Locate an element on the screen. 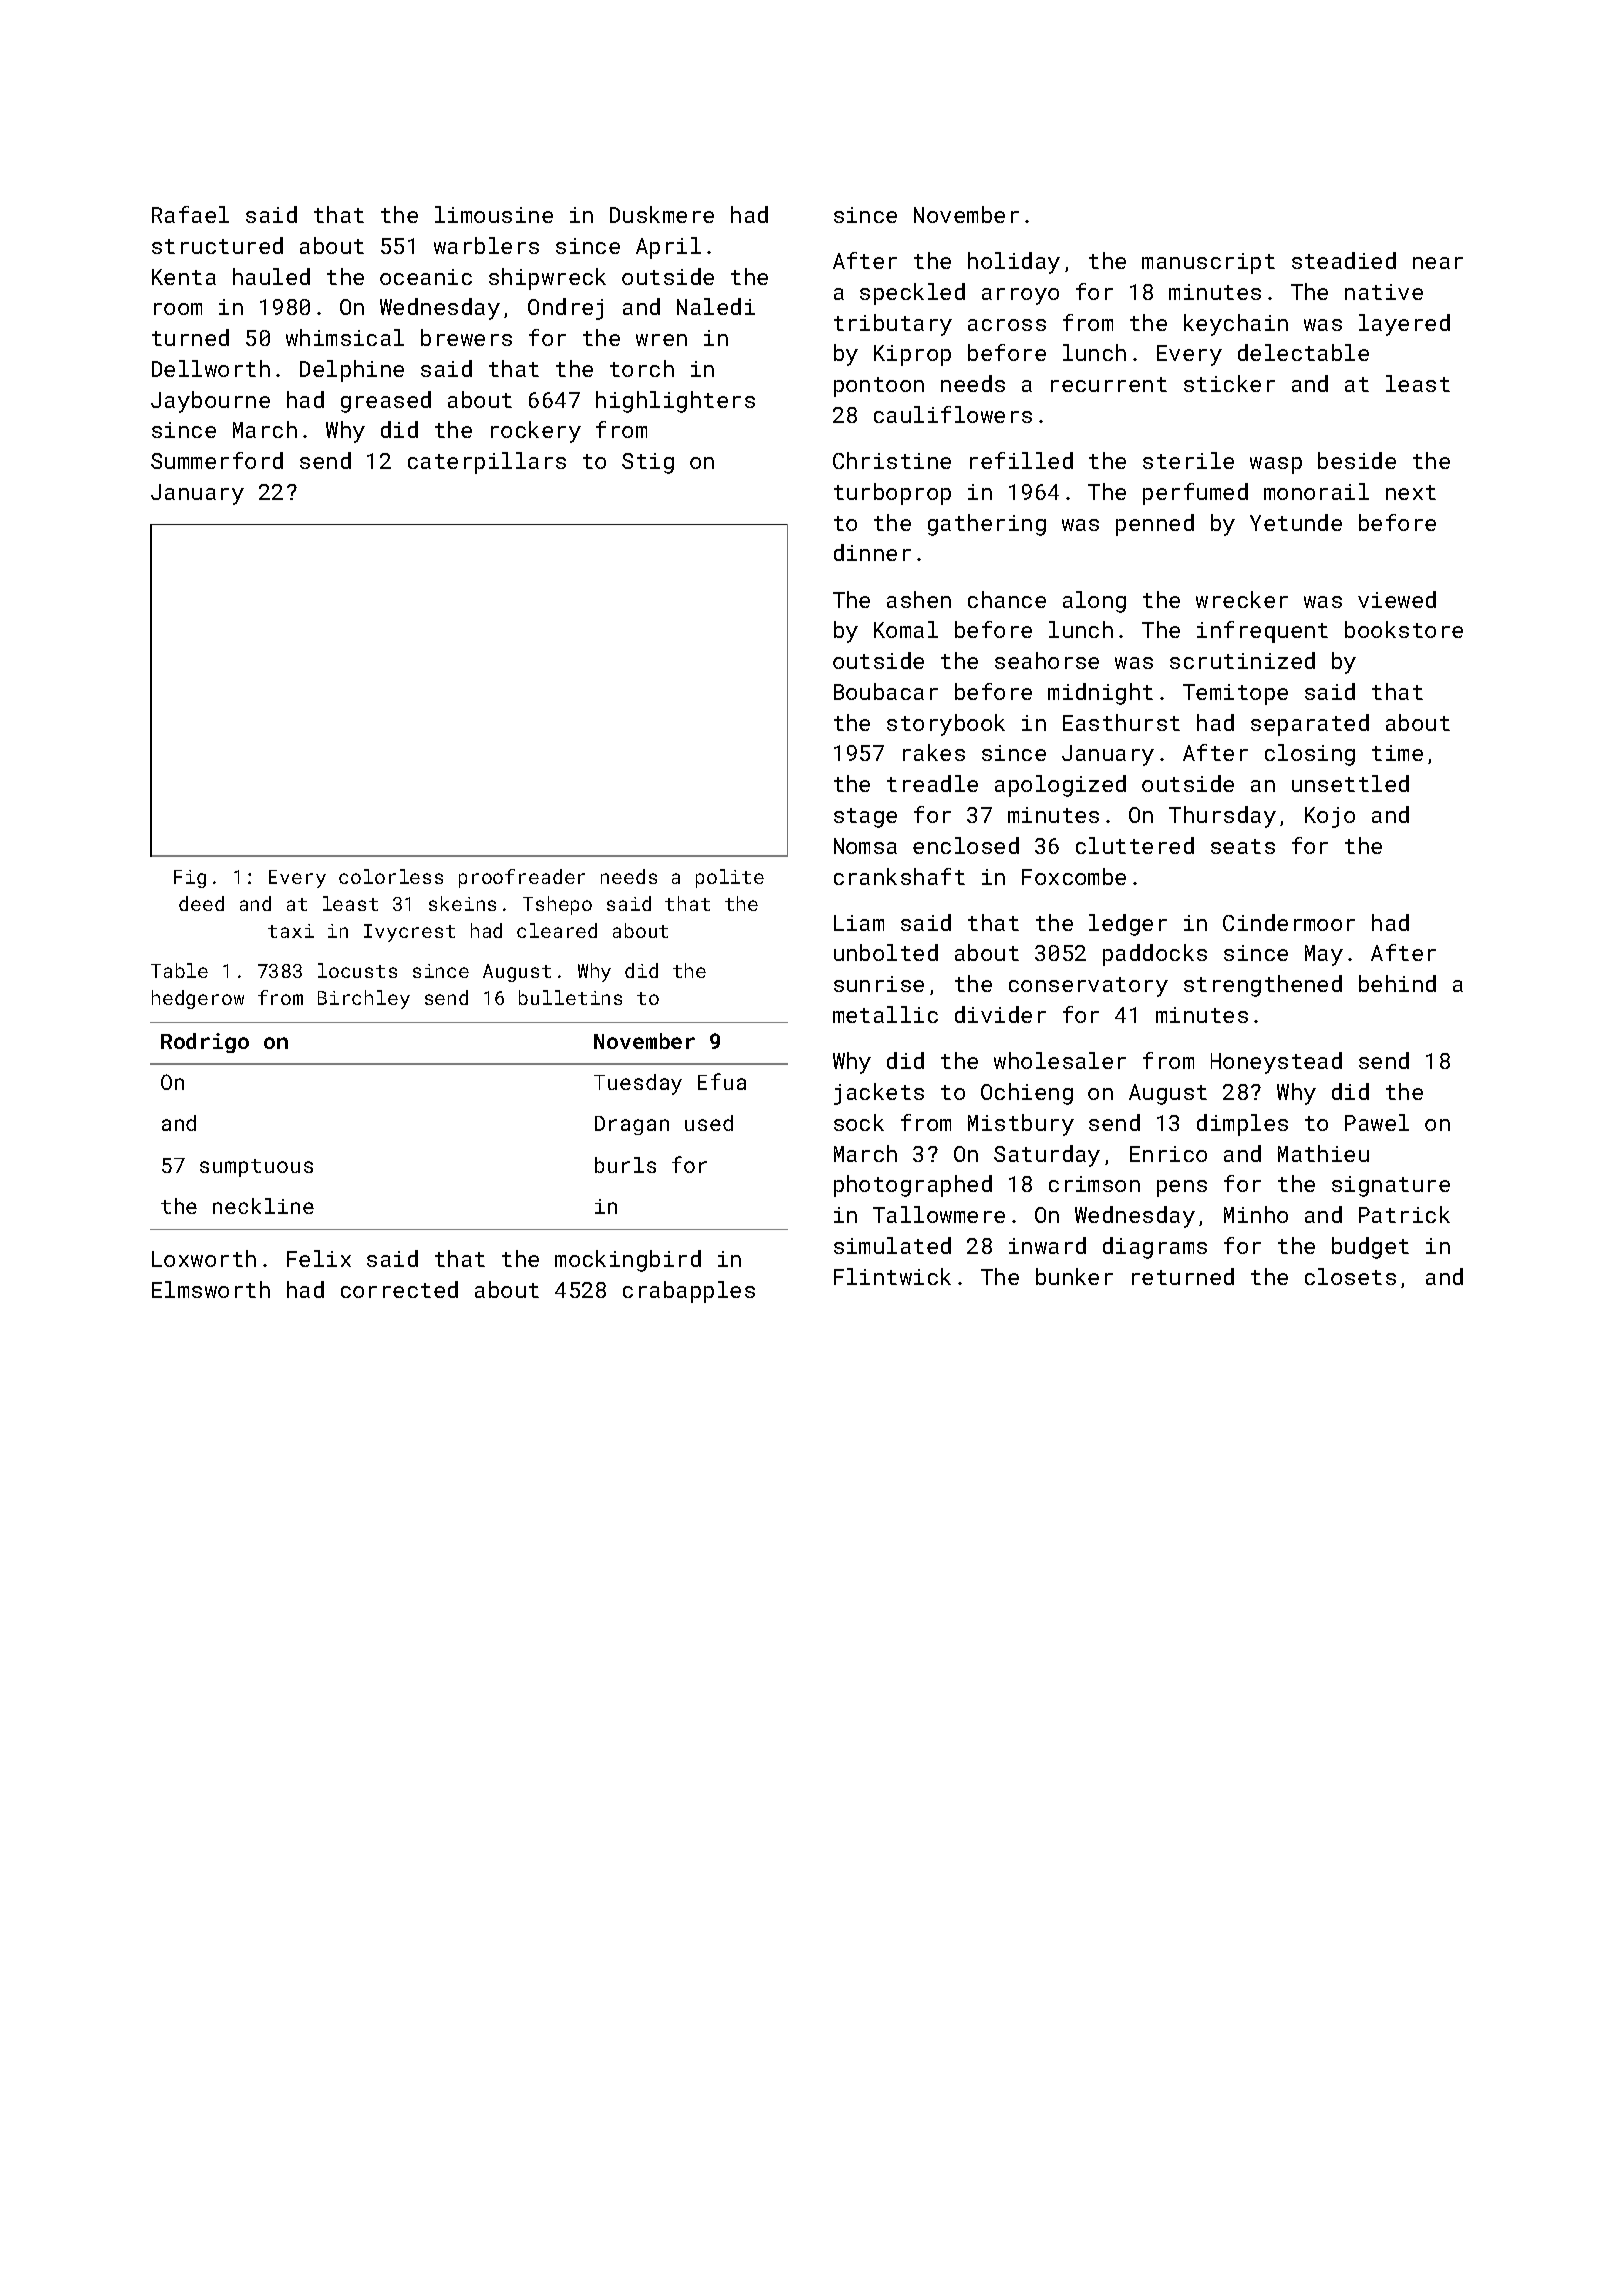 The width and height of the screenshot is (1620, 2292). chance is located at coordinates (1007, 599).
